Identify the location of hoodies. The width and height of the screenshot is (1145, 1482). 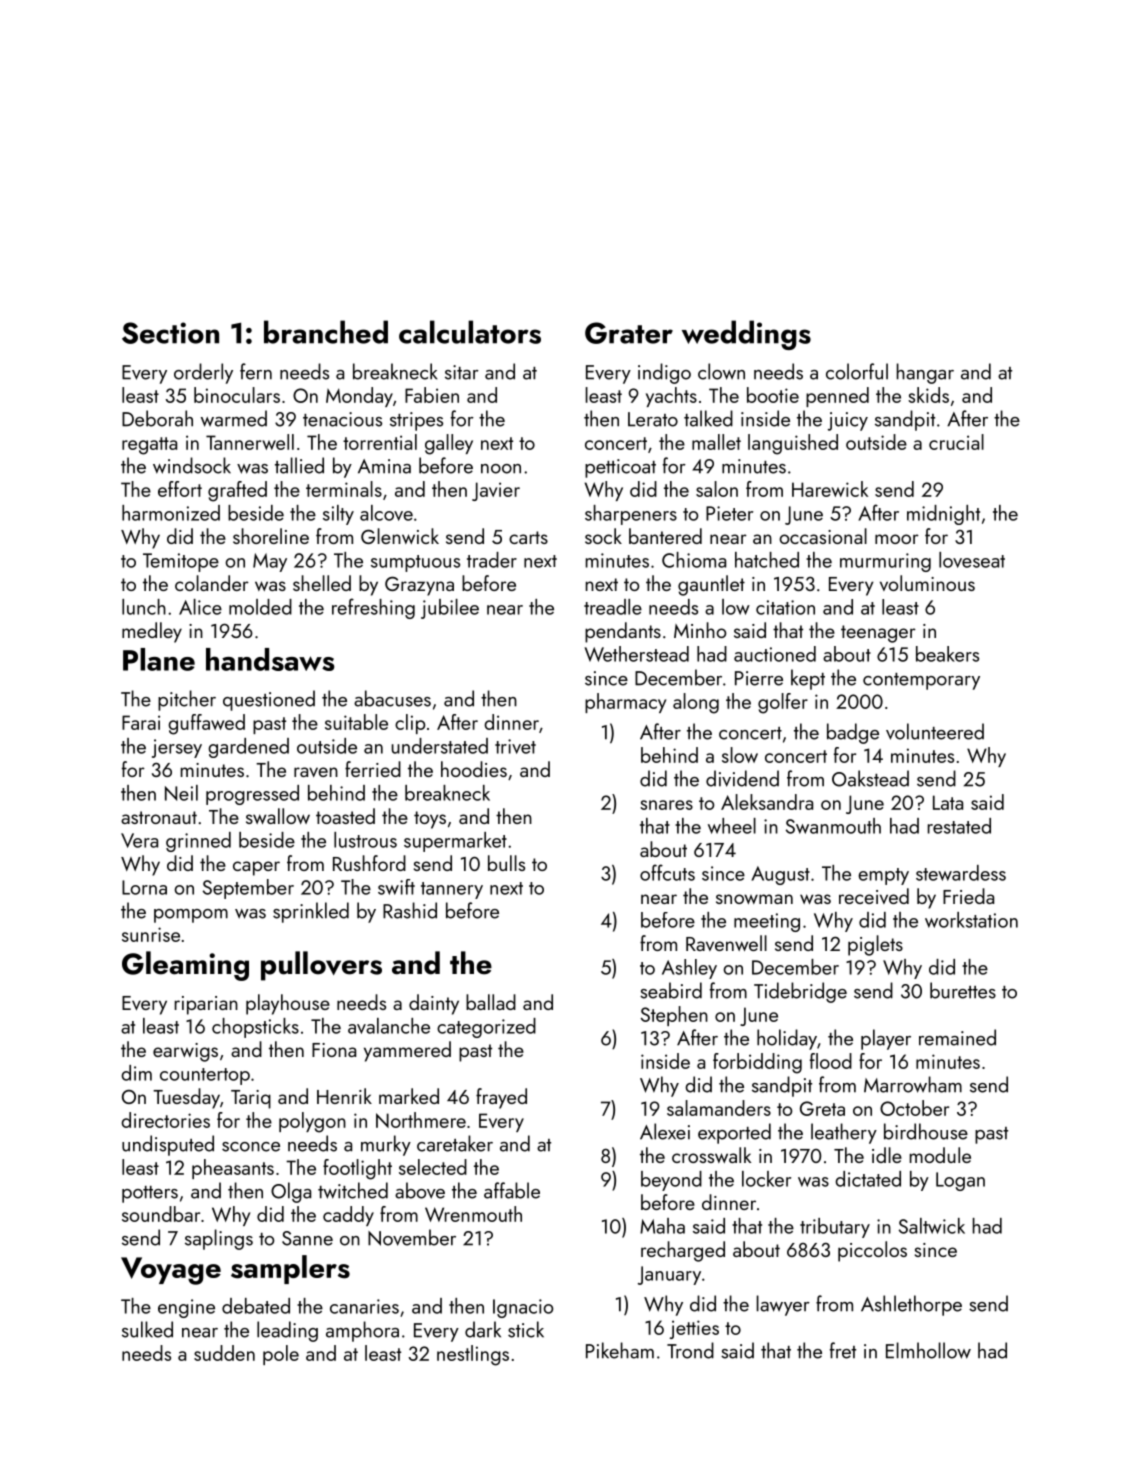
(474, 769).
